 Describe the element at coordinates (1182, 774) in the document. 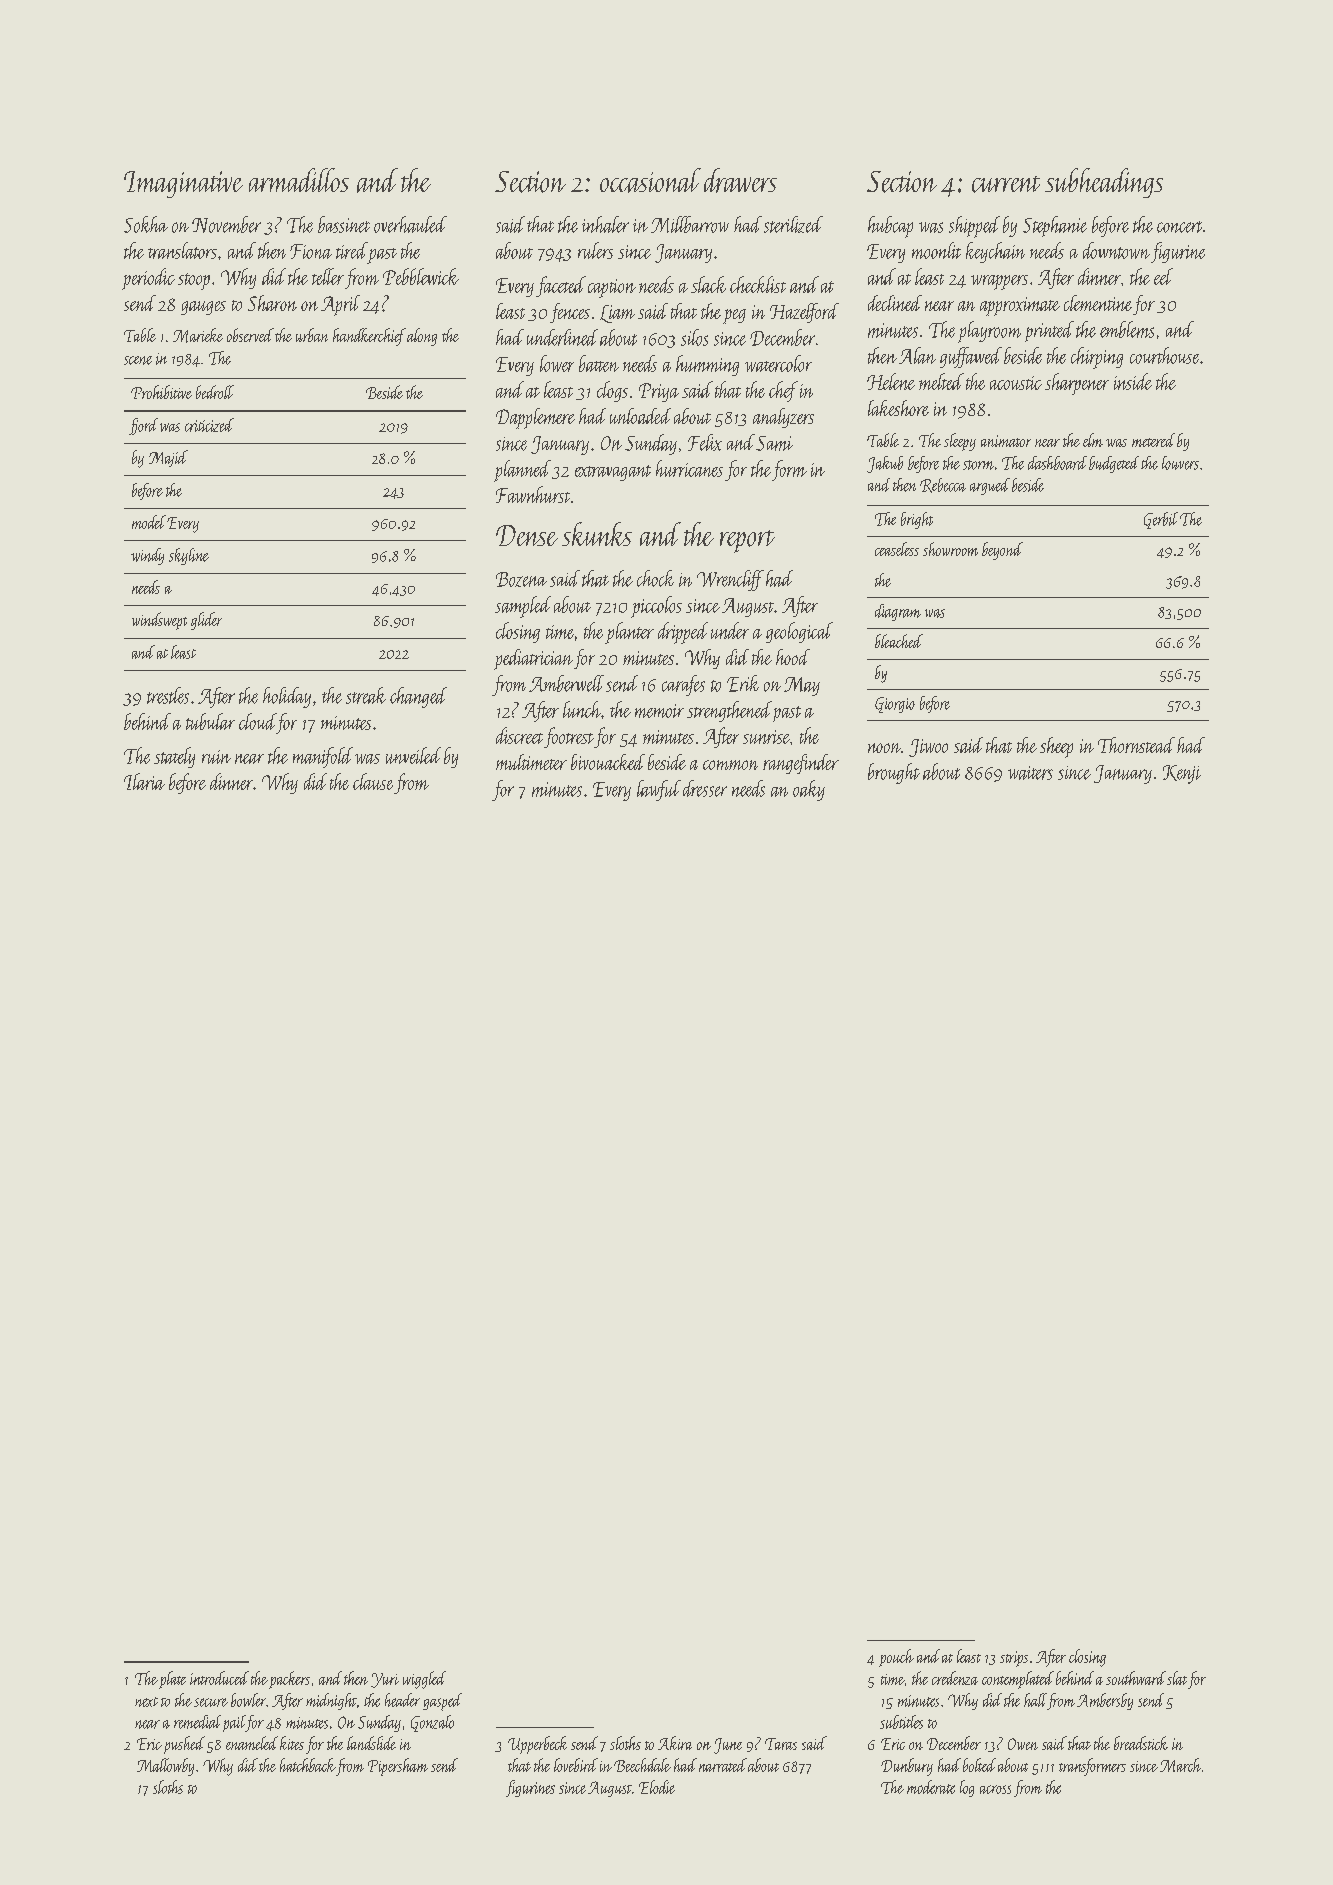

I see `Kenji` at that location.
